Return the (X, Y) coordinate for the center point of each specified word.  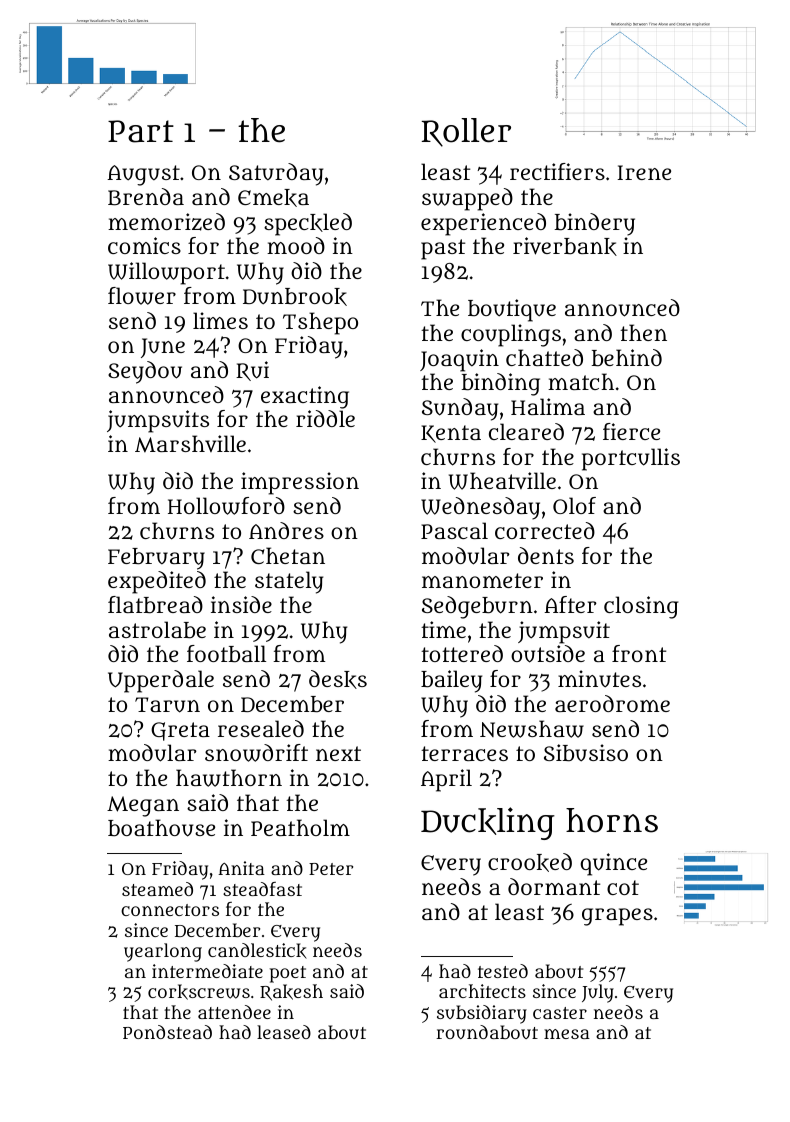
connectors (170, 910)
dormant (554, 886)
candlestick (257, 951)
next (338, 753)
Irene (644, 172)
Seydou (145, 372)
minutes (599, 679)
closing (641, 607)
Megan (143, 806)
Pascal (454, 530)
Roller (466, 132)
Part (141, 131)
